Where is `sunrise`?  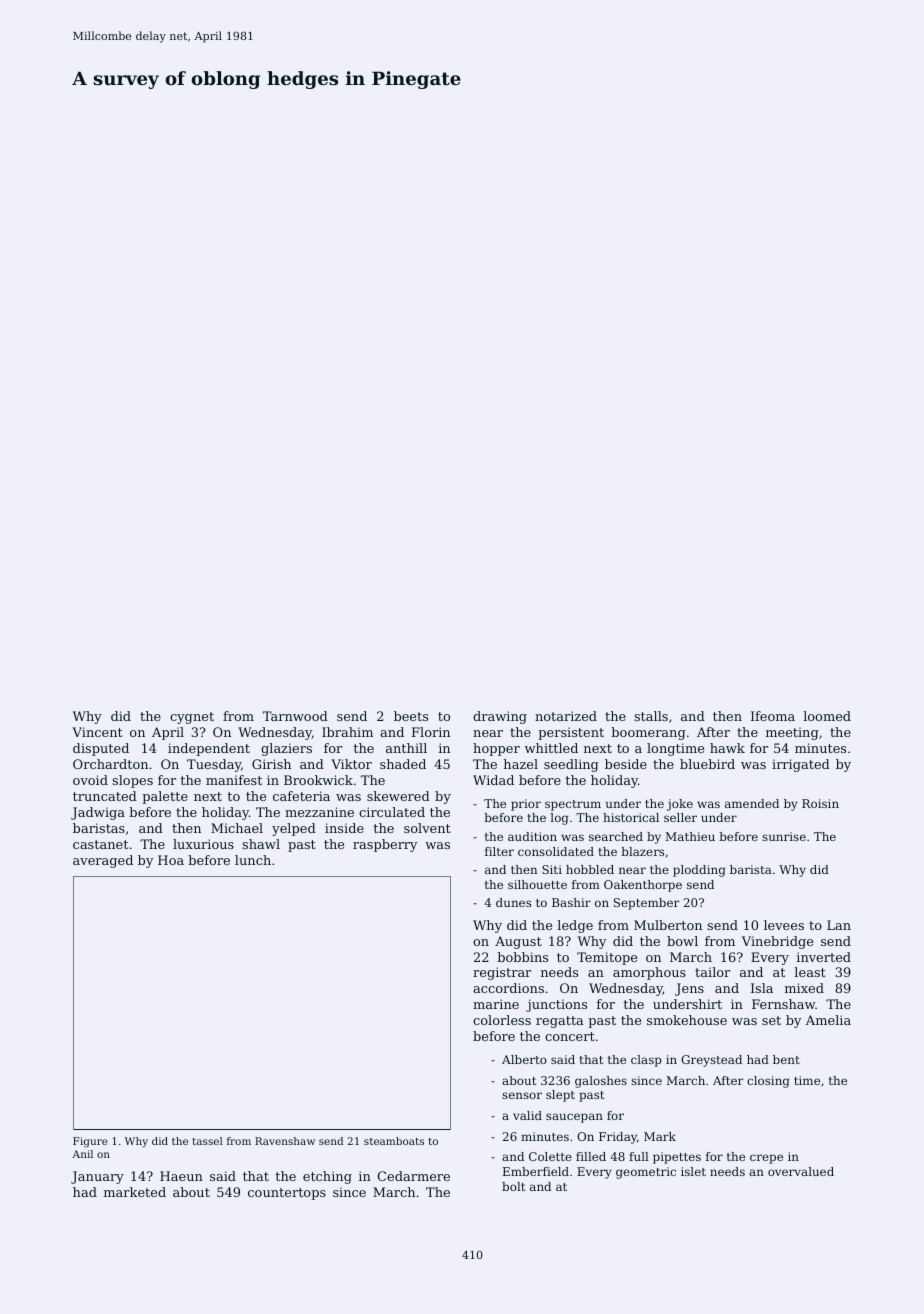
sunrise is located at coordinates (784, 836).
